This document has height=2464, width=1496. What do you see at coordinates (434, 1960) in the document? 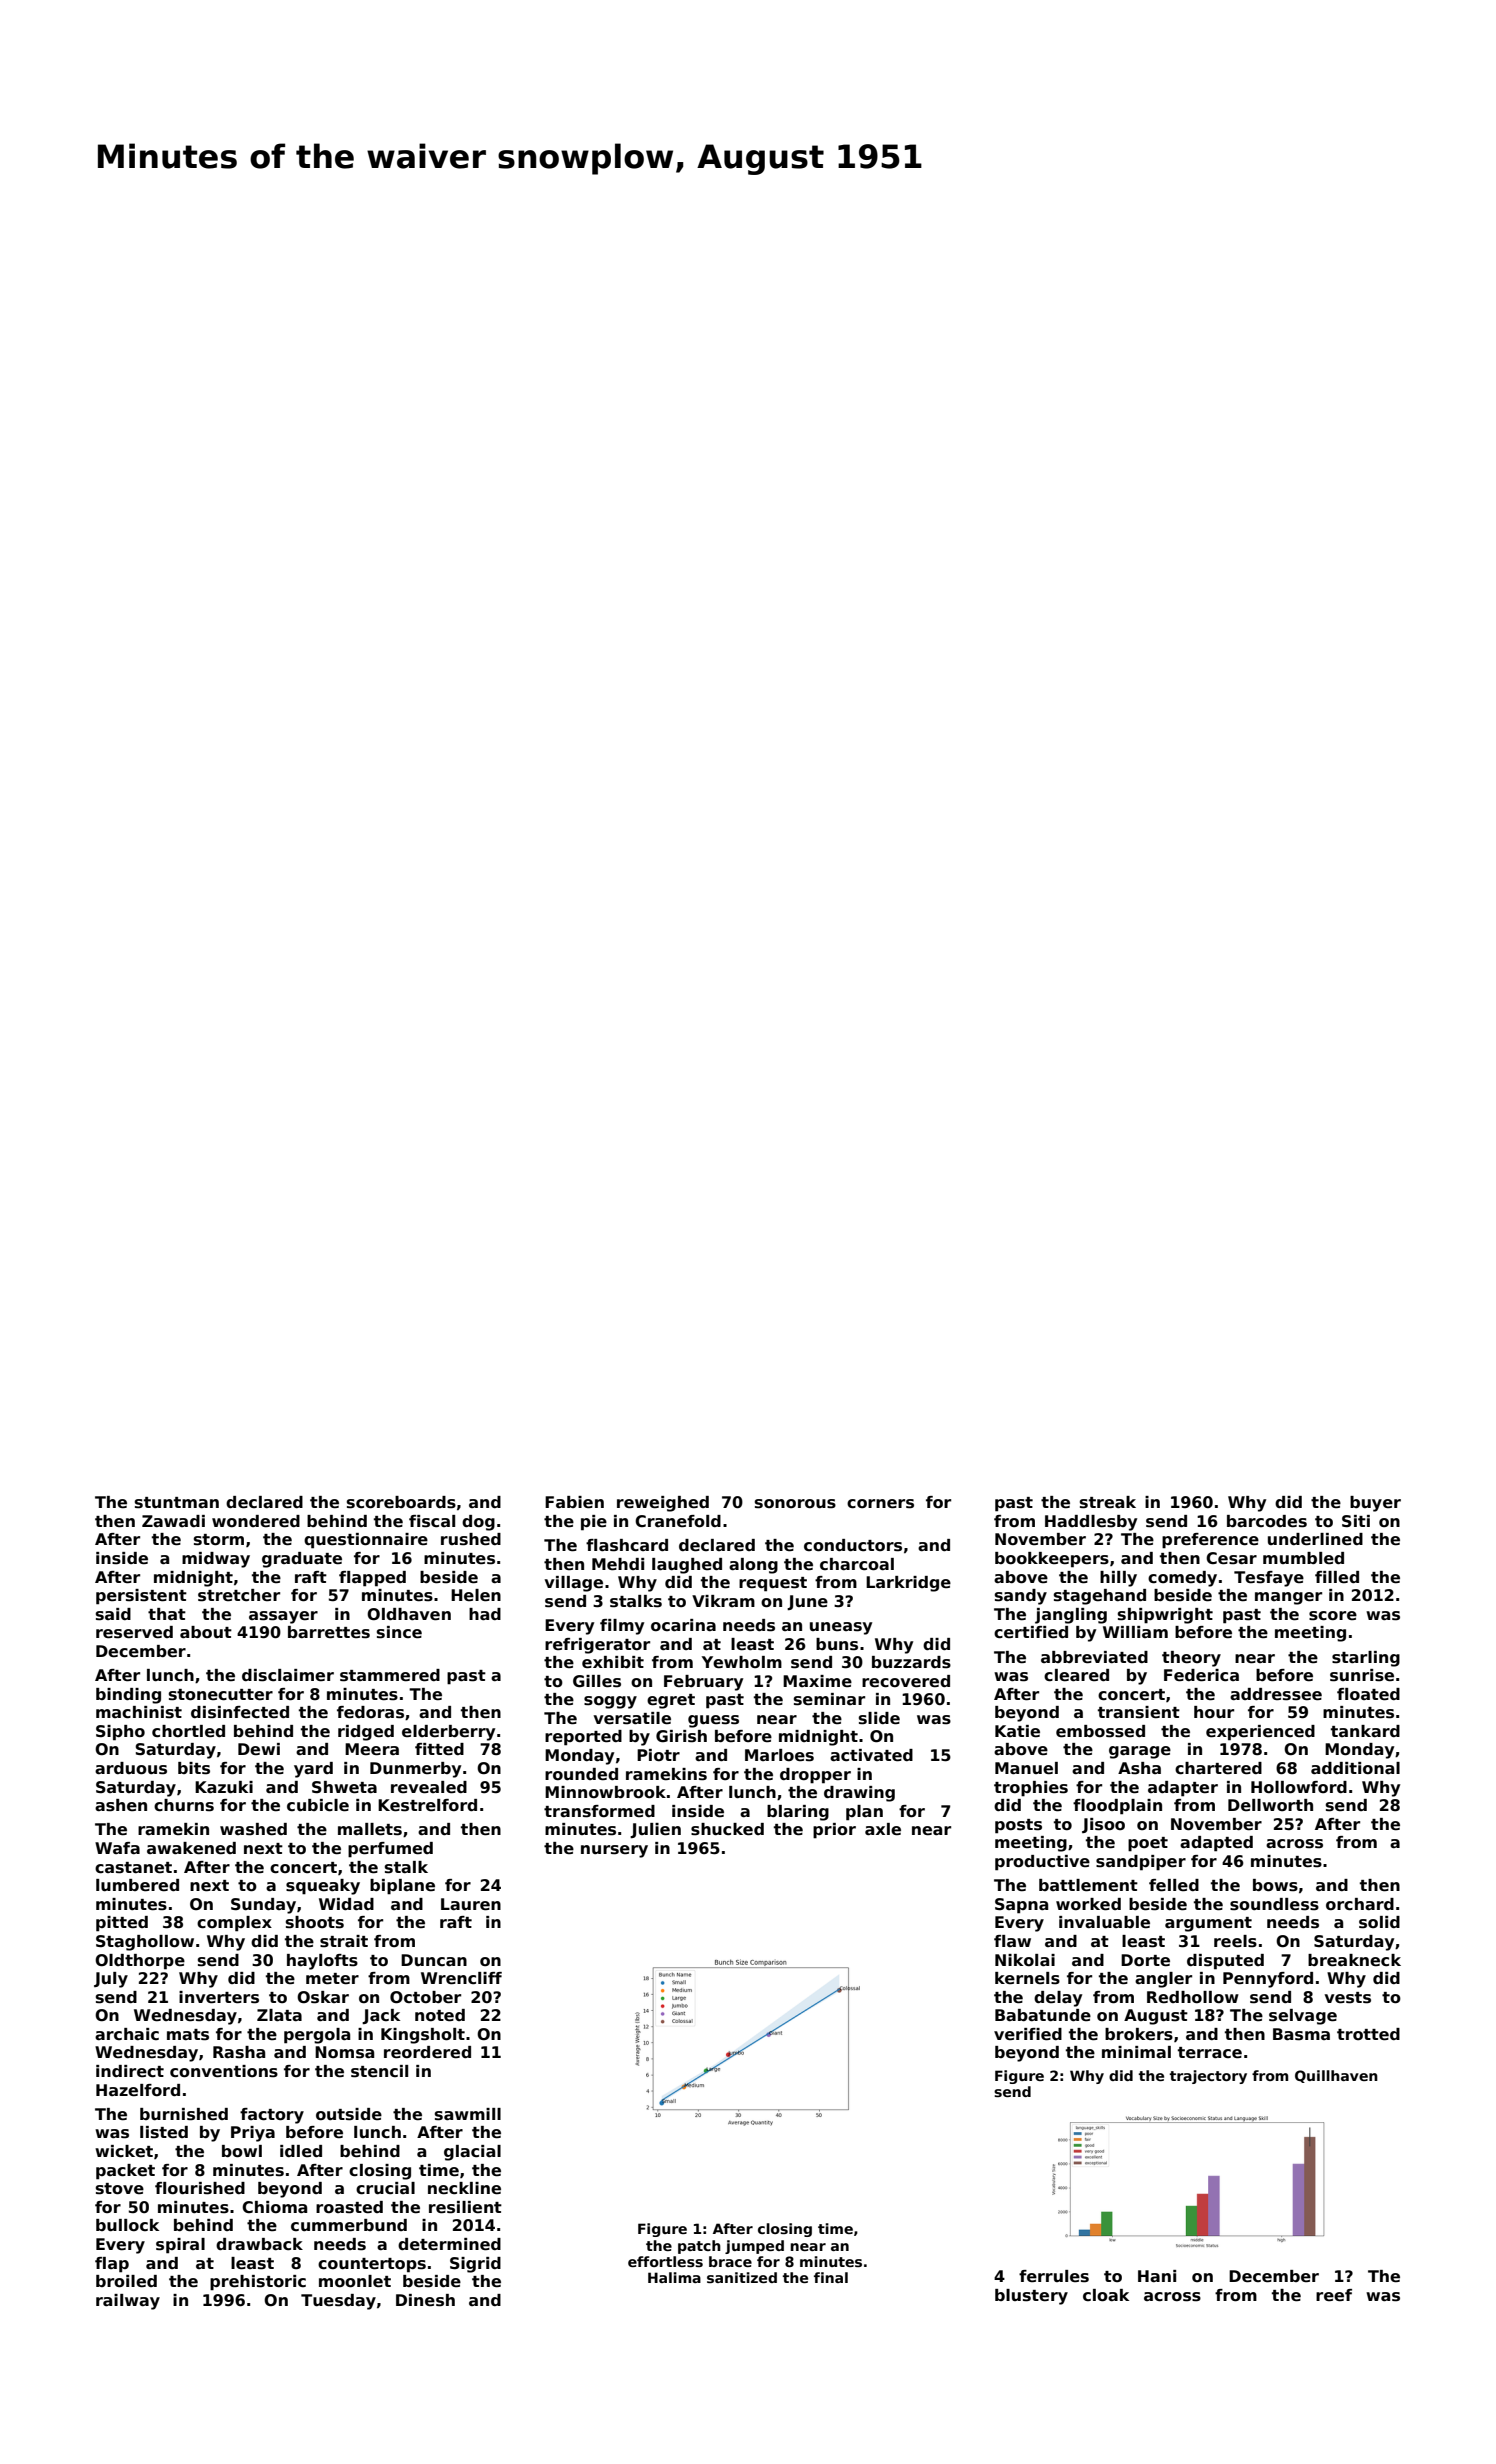
I see `Duncan` at bounding box center [434, 1960].
